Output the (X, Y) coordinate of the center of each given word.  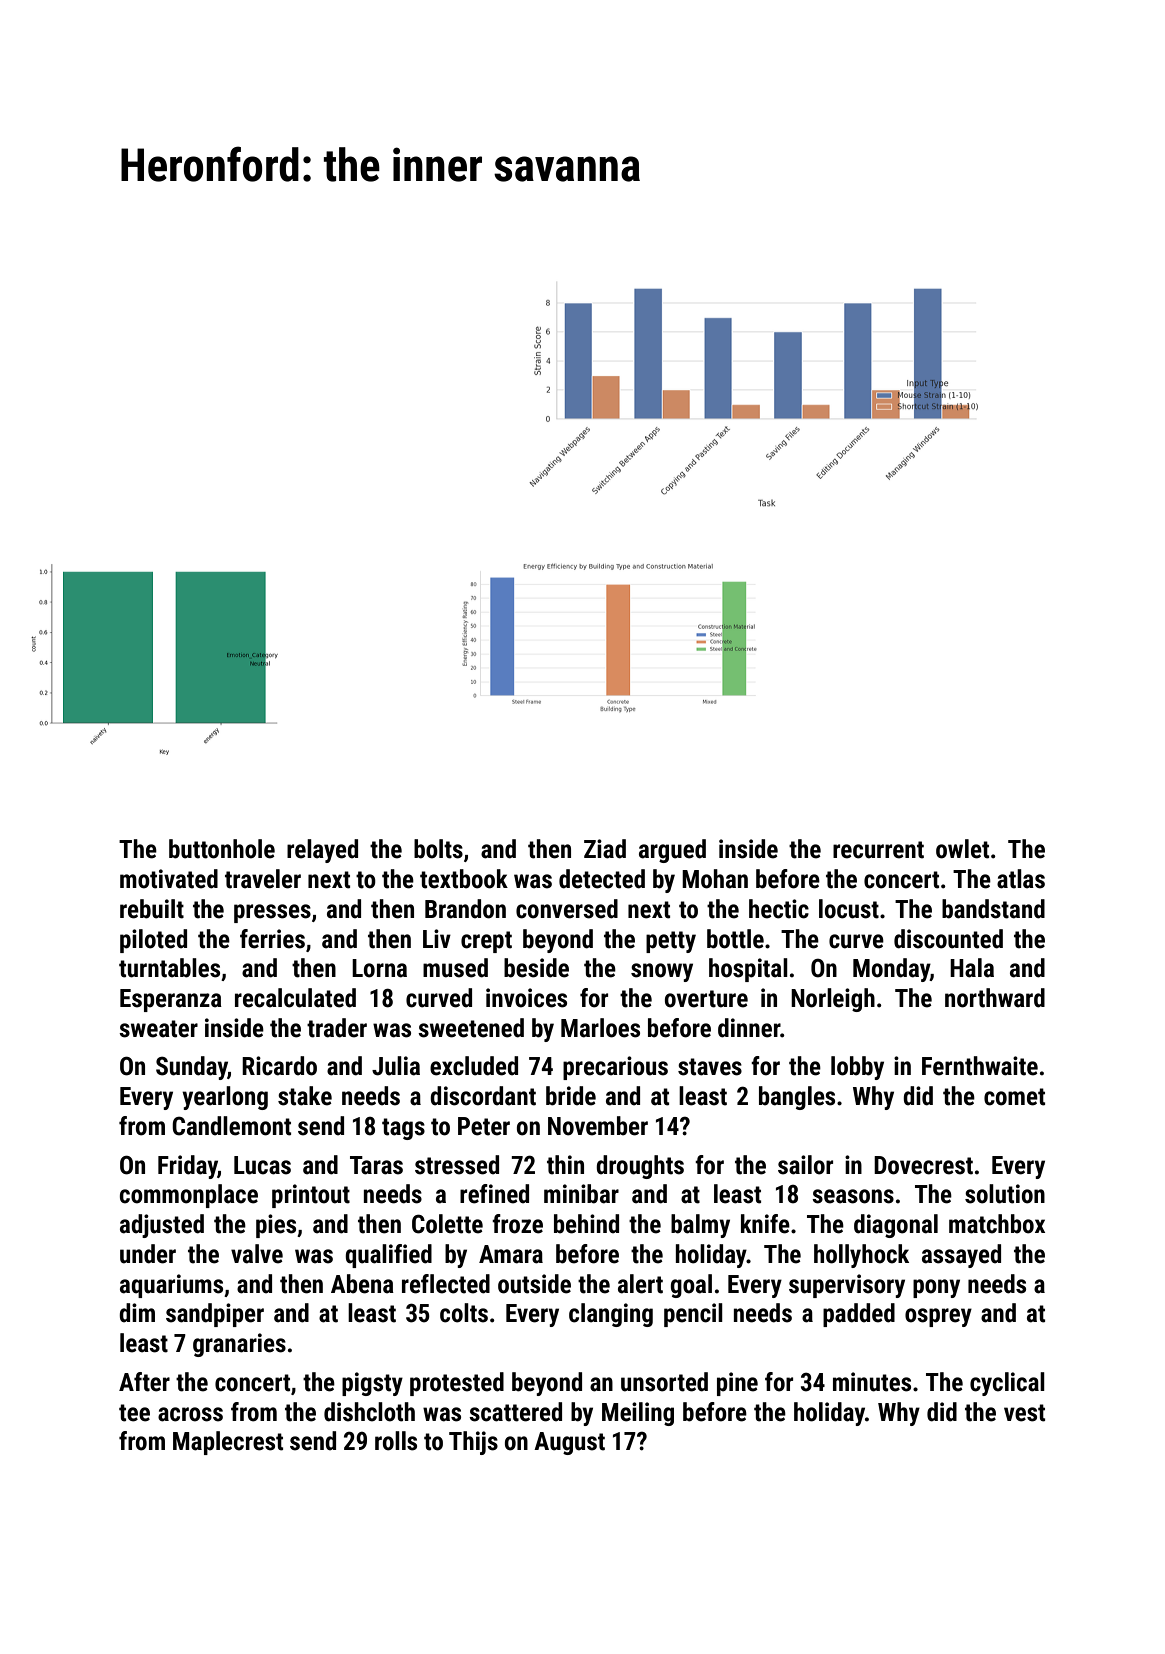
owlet (962, 849)
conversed (567, 909)
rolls (396, 1441)
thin (565, 1165)
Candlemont (231, 1126)
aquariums (171, 1286)
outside (534, 1284)
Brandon (465, 909)
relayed (322, 851)
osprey (938, 1317)
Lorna (379, 968)
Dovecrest (923, 1165)
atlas (1021, 879)
